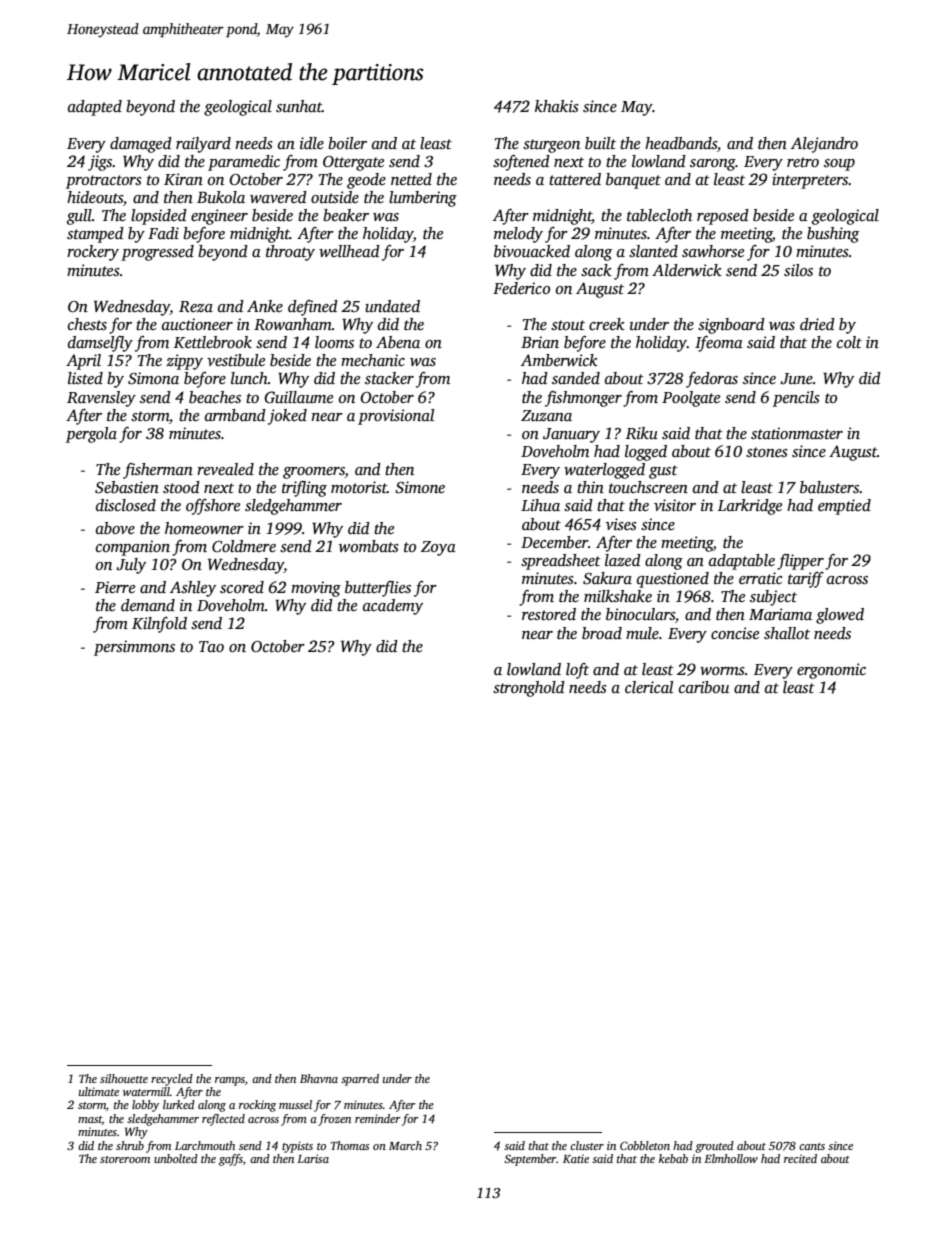 This screenshot has height=1233, width=952. I want to click on stood, so click(181, 487).
